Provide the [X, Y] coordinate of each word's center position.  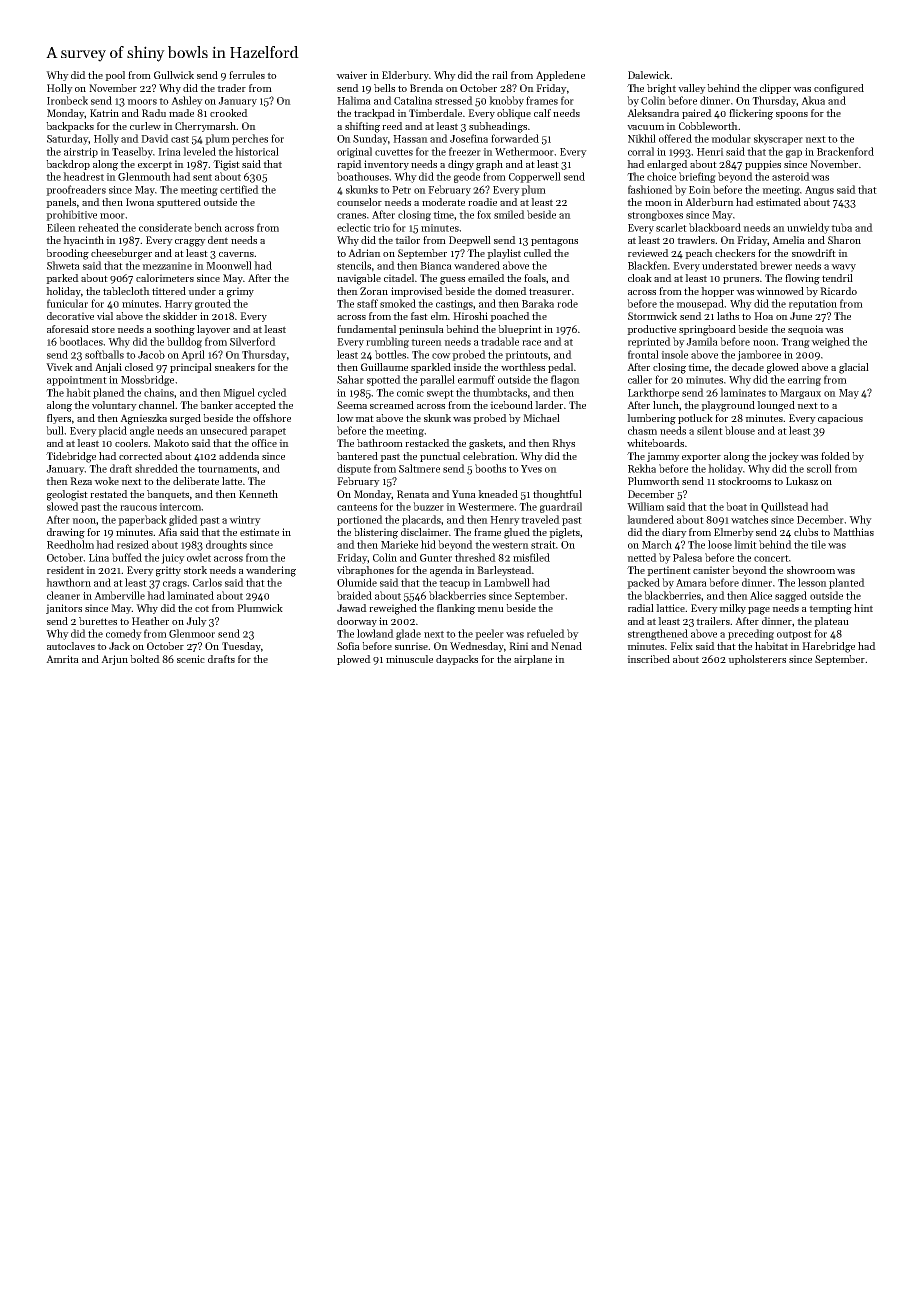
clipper [775, 89]
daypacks [457, 660]
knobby [506, 101]
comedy [124, 634]
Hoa [763, 316]
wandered [477, 265]
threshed [475, 557]
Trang [795, 343]
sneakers [235, 367]
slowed [63, 506]
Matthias [853, 532]
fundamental [366, 329]
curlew [145, 126]
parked [62, 279]
